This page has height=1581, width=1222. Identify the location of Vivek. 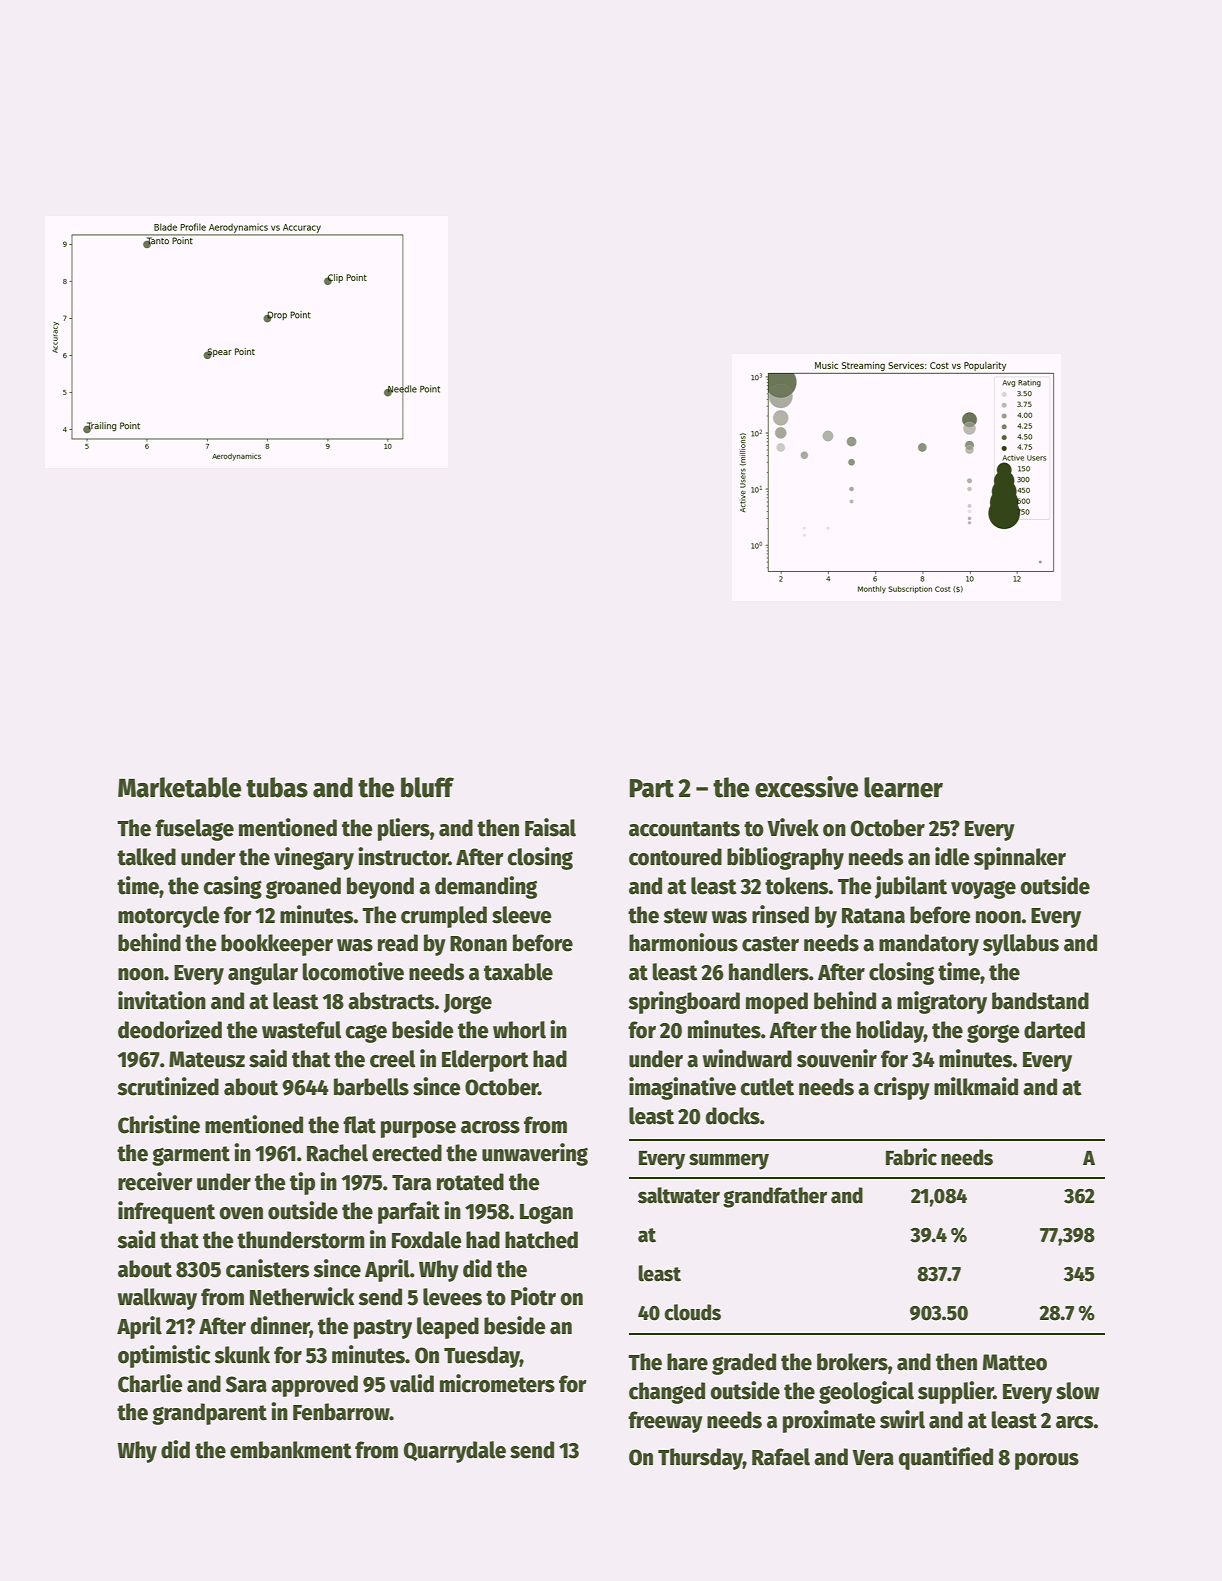
(793, 827).
